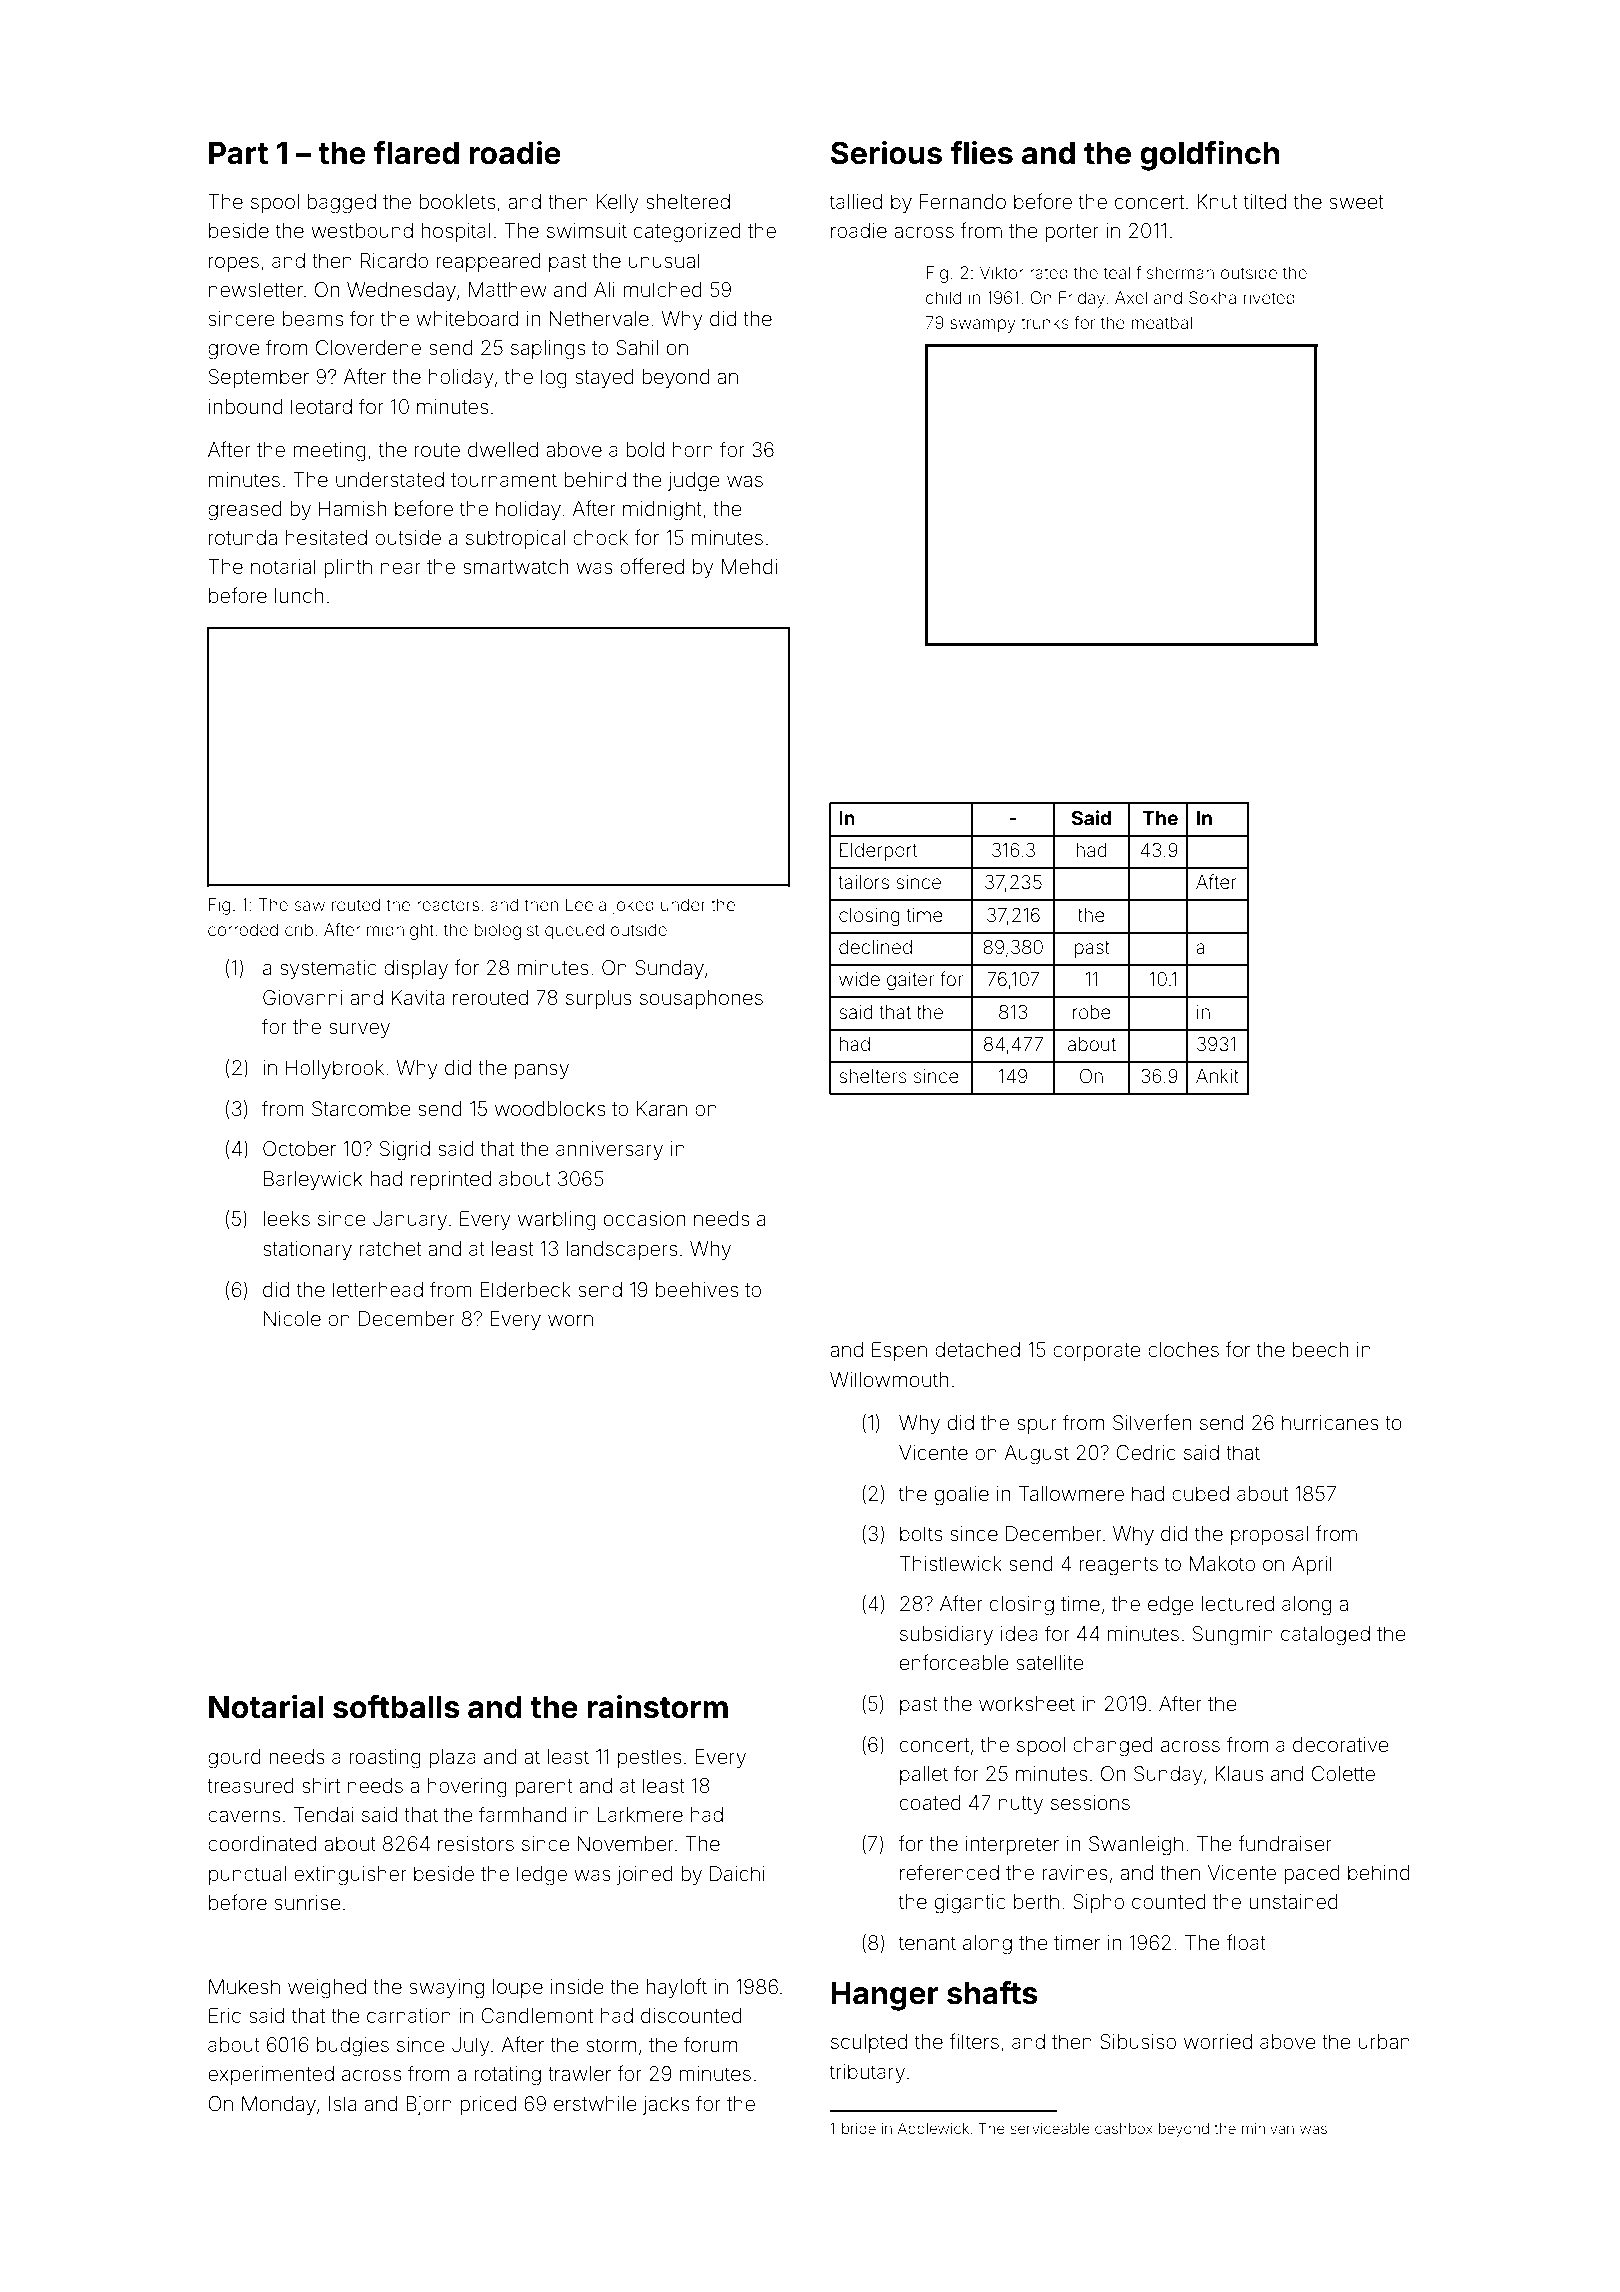  I want to click on pallet, so click(924, 1775).
